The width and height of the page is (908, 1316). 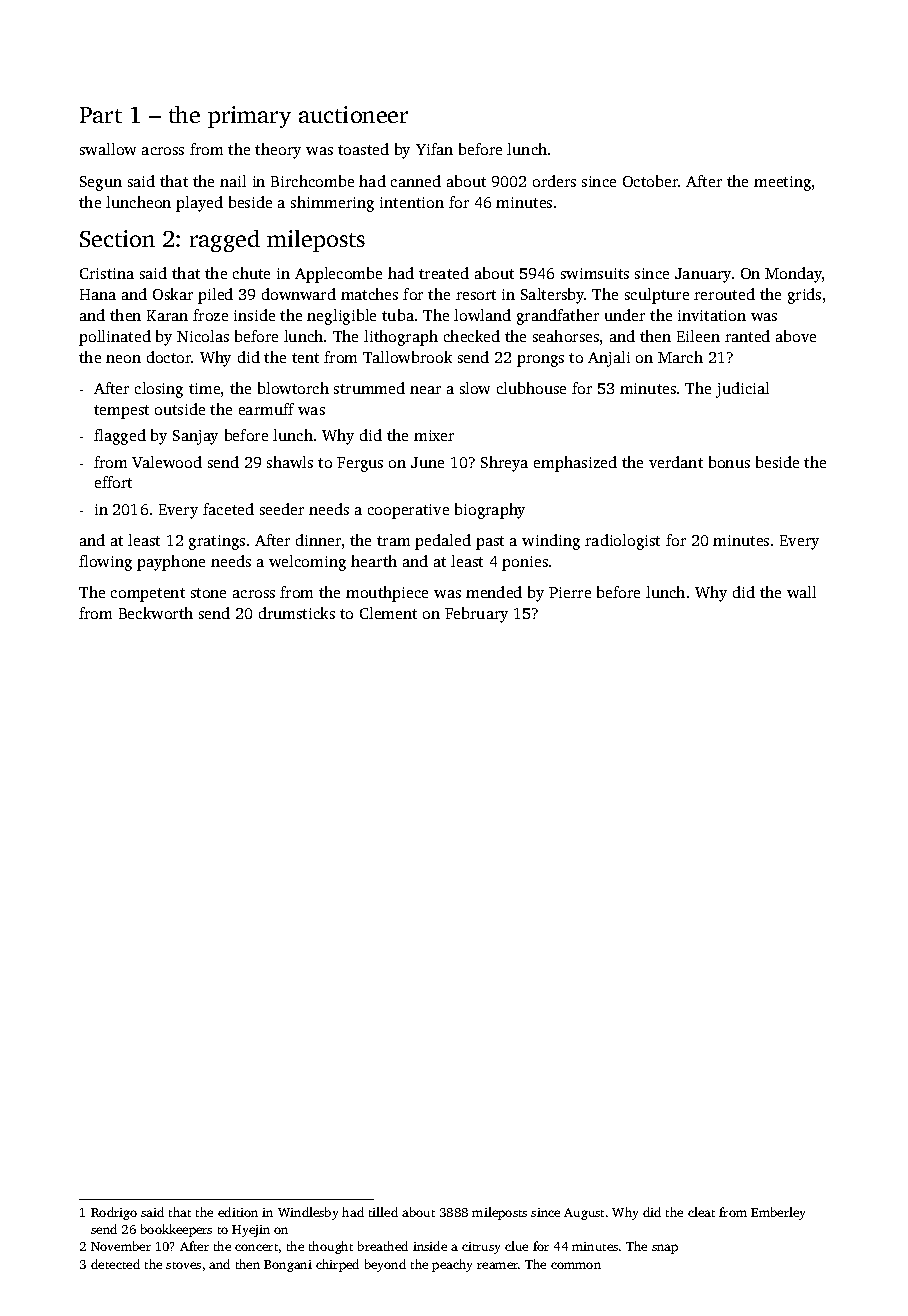 I want to click on Emberley, so click(x=778, y=1213).
